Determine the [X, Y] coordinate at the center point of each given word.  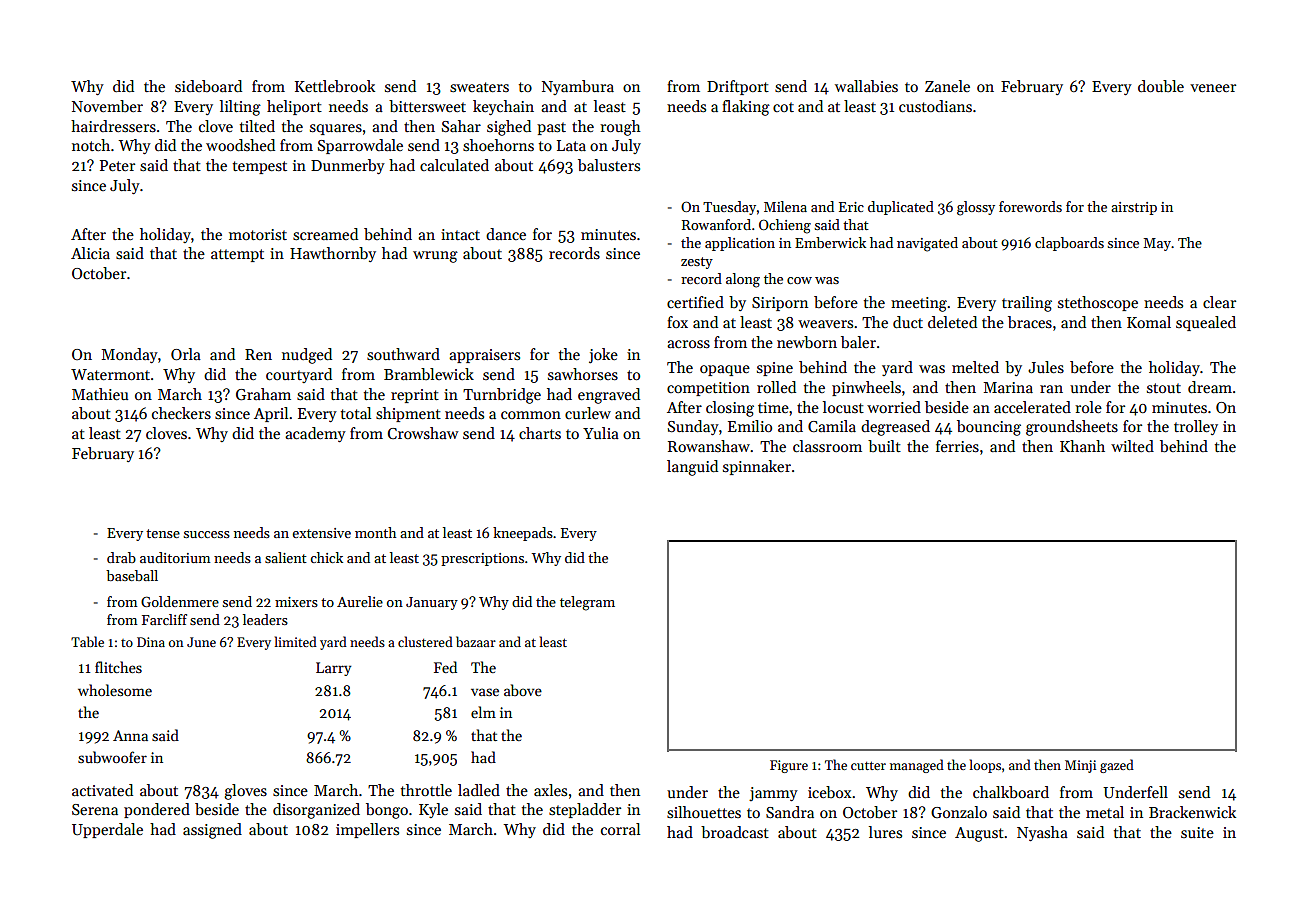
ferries [957, 446]
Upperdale [107, 830]
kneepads [523, 534]
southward [403, 354]
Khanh [1082, 446]
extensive [321, 533]
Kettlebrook [335, 86]
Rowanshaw [709, 446]
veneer [1213, 88]
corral [620, 829]
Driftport [738, 87]
